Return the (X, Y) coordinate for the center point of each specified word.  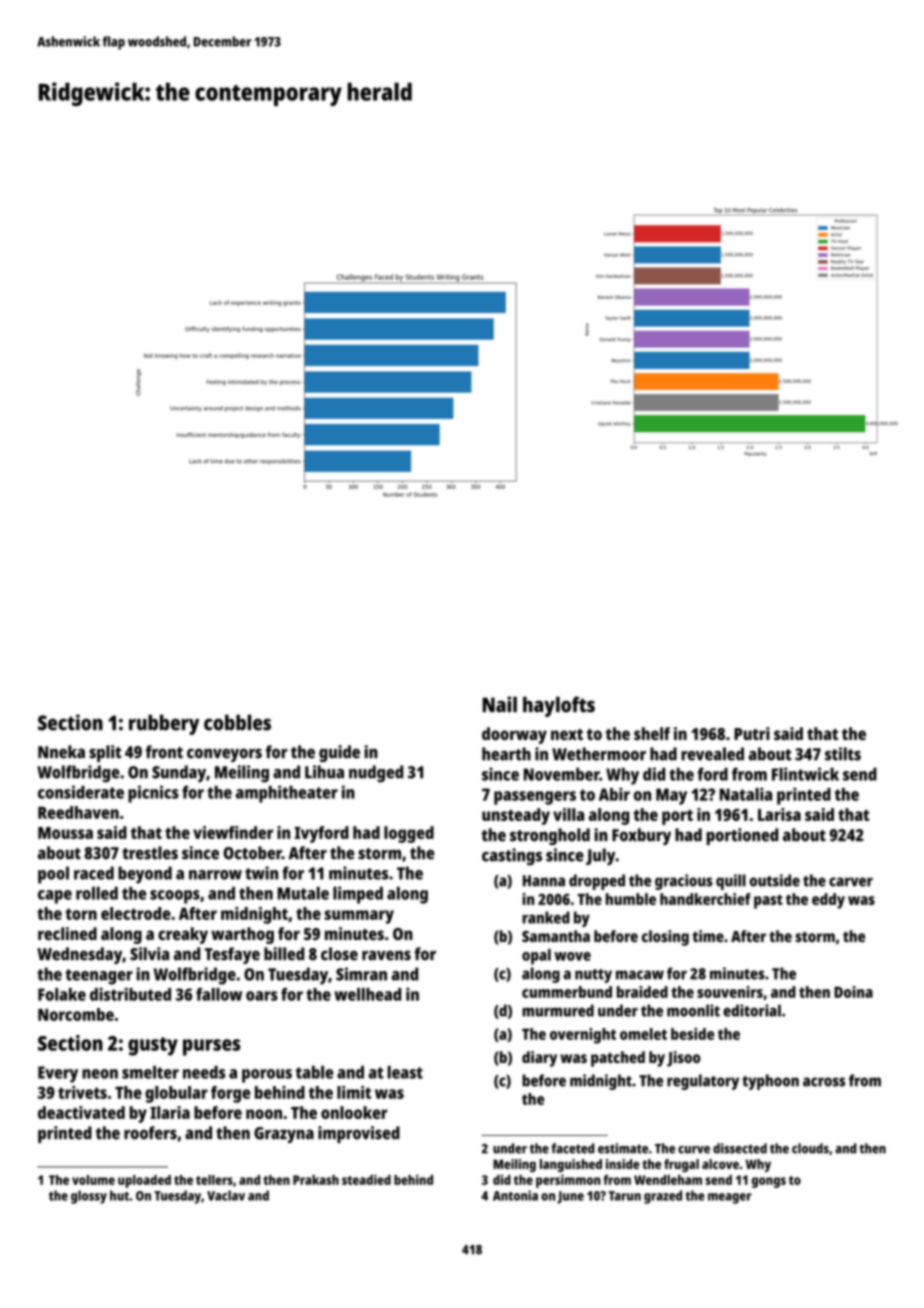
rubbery (164, 724)
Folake (62, 994)
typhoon (770, 1082)
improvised (359, 1134)
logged (409, 834)
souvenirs (730, 992)
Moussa (65, 833)
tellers (214, 1180)
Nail (499, 704)
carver (851, 882)
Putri (752, 733)
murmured (558, 1010)
